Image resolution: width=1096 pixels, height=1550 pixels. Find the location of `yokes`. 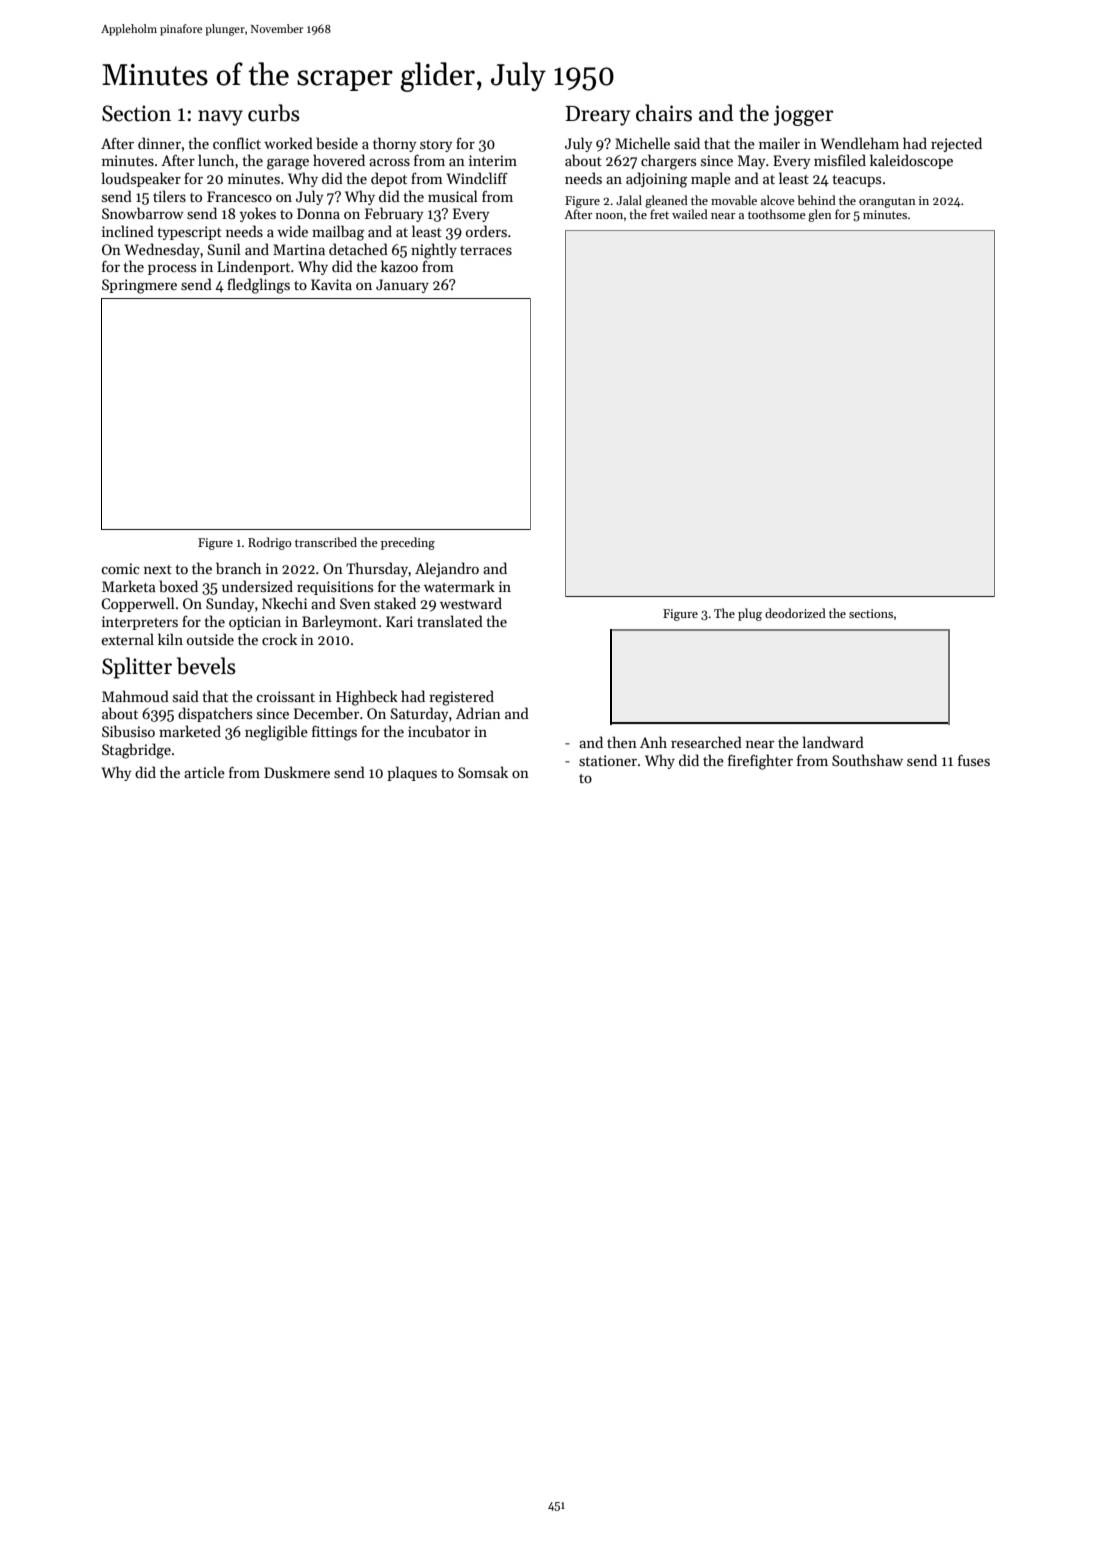

yokes is located at coordinates (257, 214).
